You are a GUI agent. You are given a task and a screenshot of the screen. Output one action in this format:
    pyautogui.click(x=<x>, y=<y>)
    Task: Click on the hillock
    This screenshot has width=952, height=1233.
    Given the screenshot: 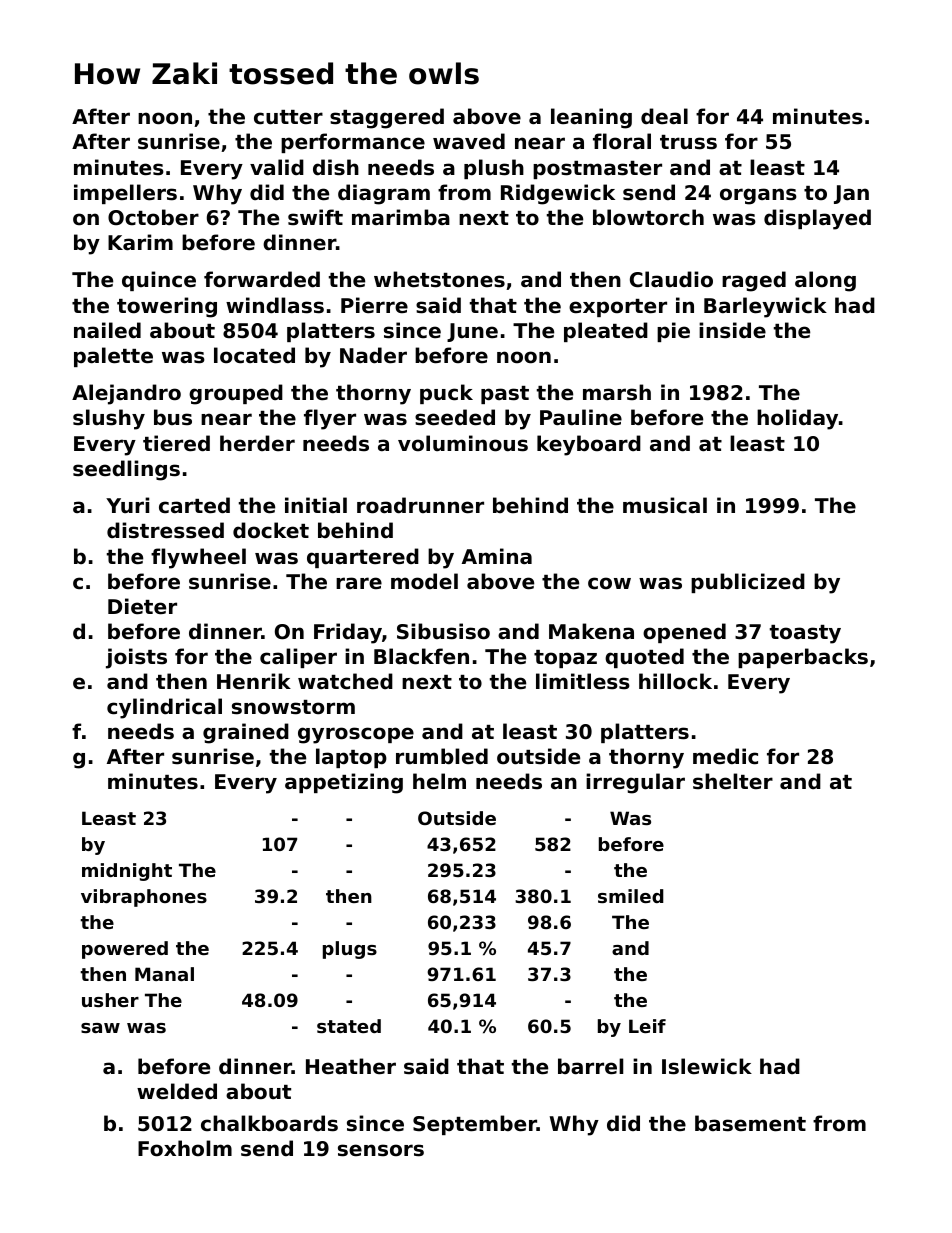 What is the action you would take?
    pyautogui.click(x=675, y=681)
